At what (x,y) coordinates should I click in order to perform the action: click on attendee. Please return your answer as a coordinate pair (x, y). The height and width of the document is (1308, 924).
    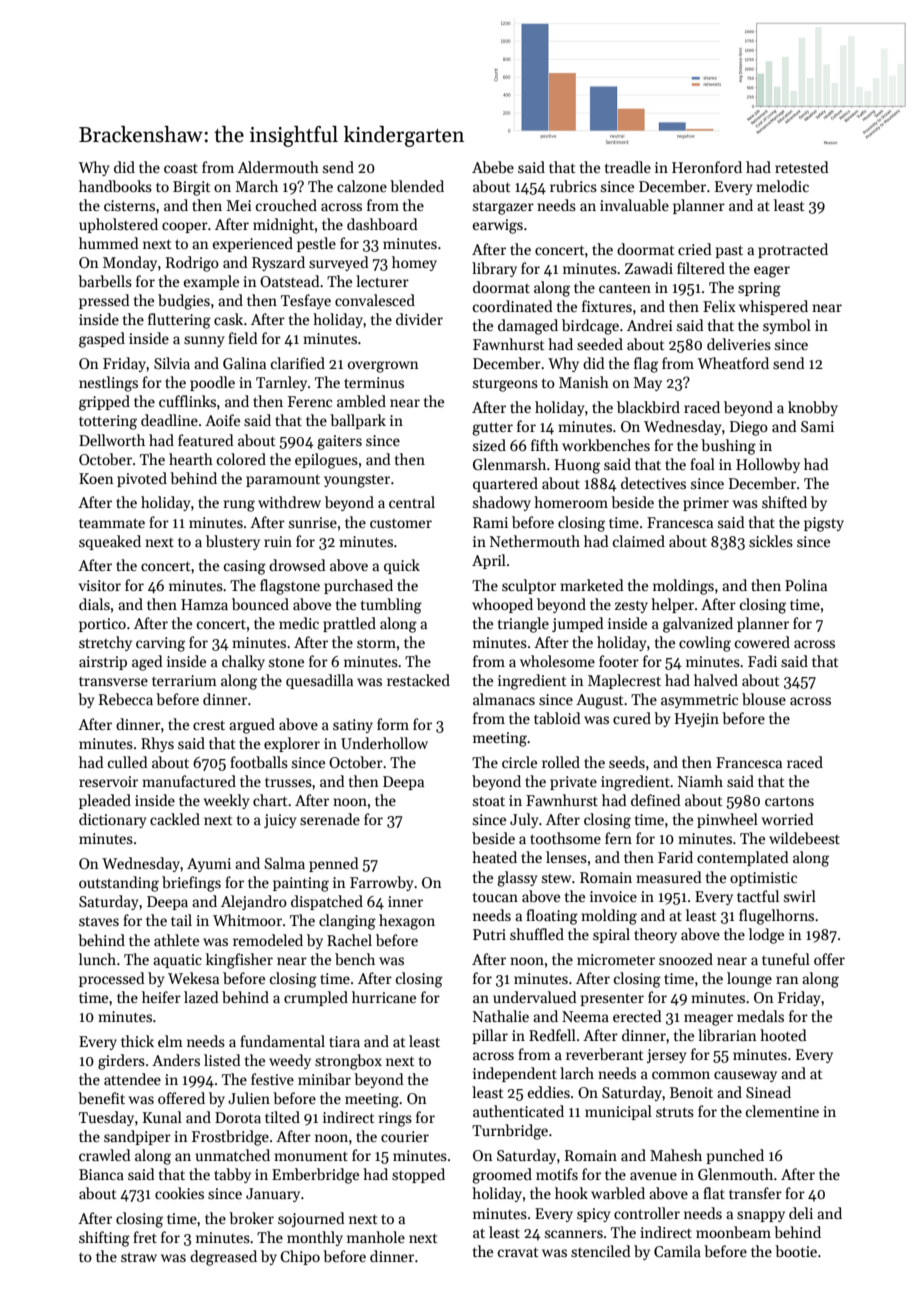
    Looking at the image, I should click on (132, 1079).
